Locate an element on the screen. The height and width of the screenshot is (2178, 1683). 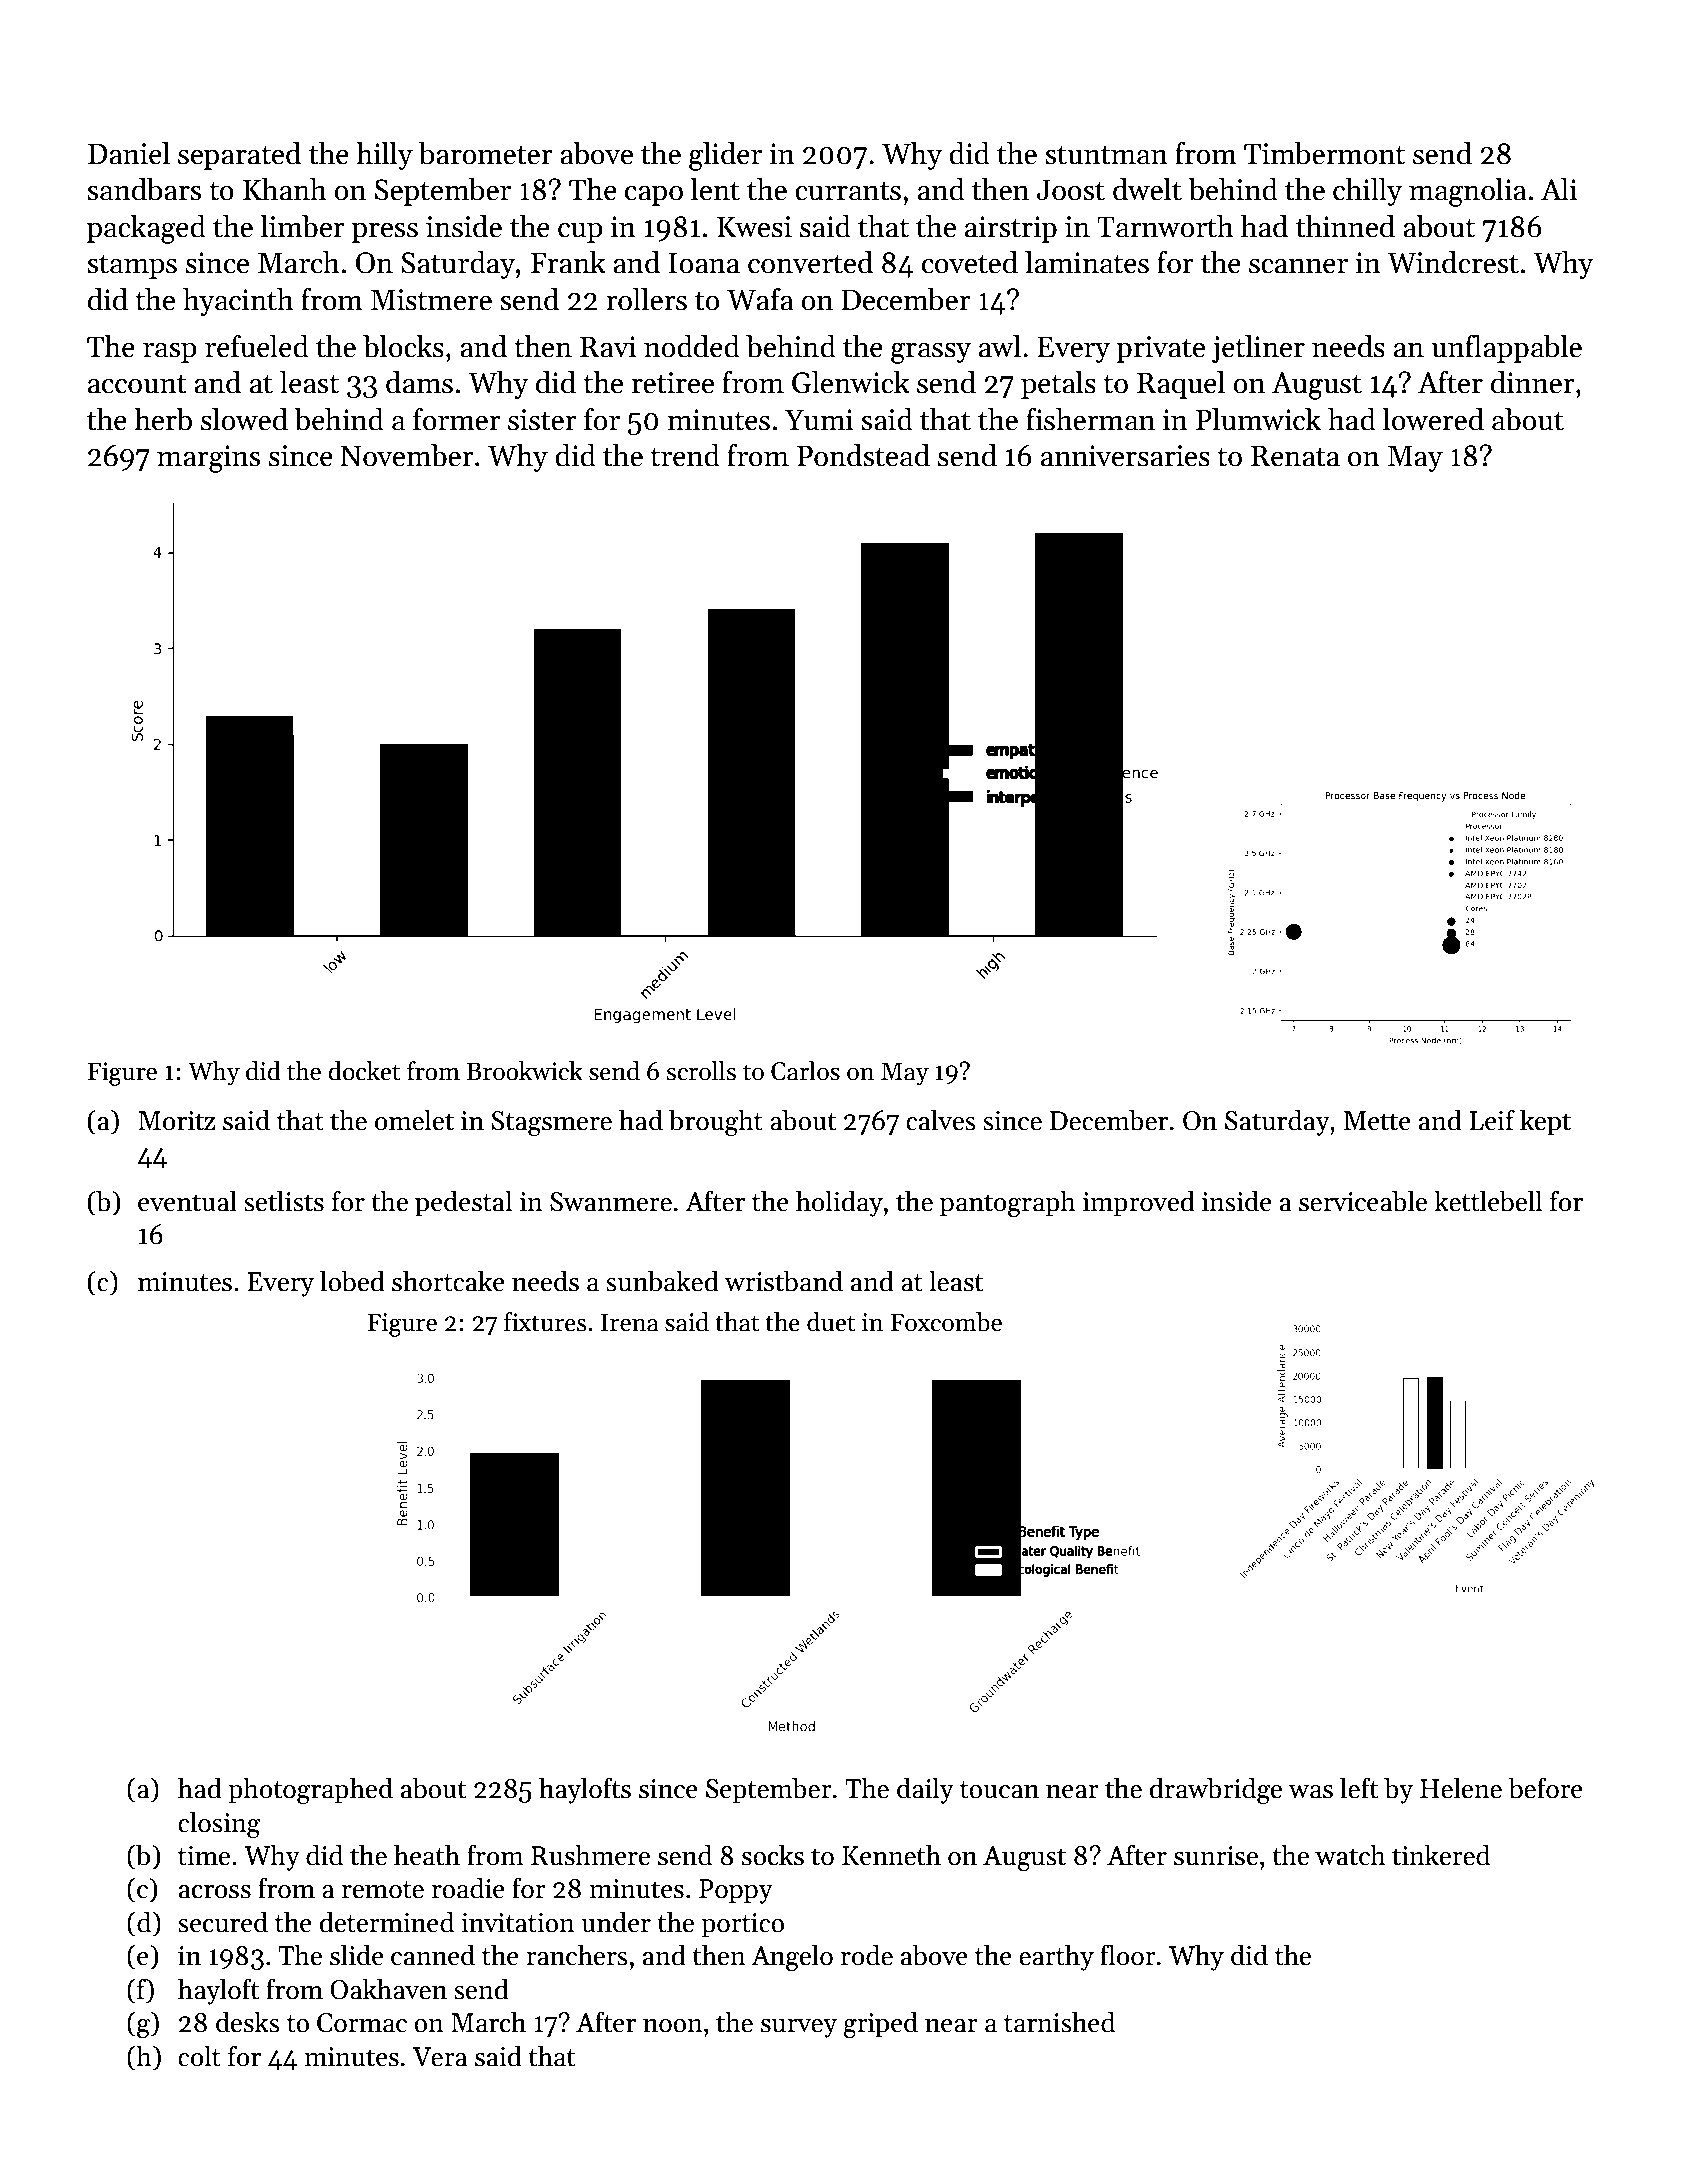
press is located at coordinates (385, 233).
